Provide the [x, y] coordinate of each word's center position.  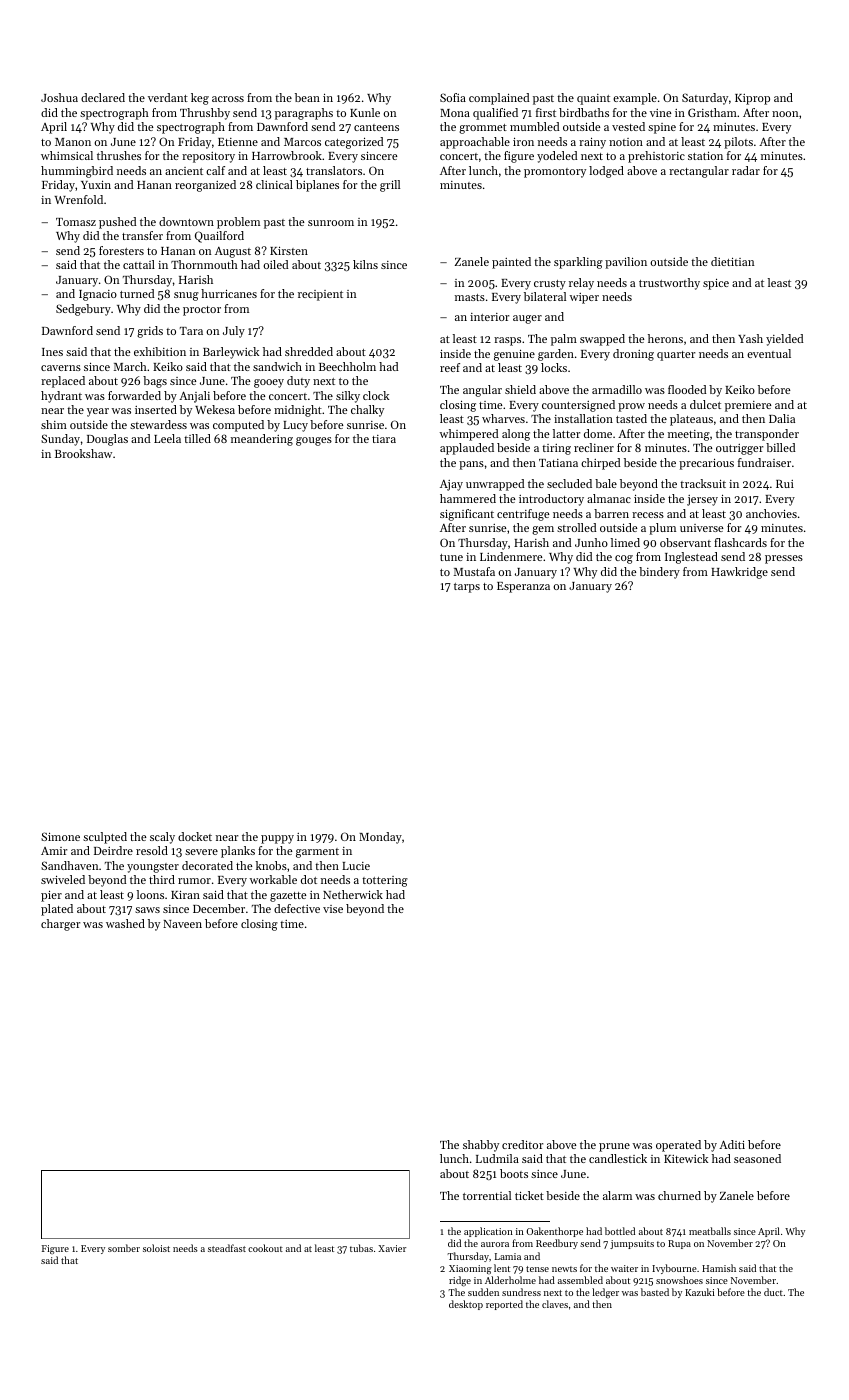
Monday [380, 838]
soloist [156, 1248]
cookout [265, 1248]
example [635, 99]
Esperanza [523, 587]
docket [195, 836]
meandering [262, 440]
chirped [601, 464]
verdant [168, 97]
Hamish [719, 1268]
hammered [468, 498]
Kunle [365, 112]
